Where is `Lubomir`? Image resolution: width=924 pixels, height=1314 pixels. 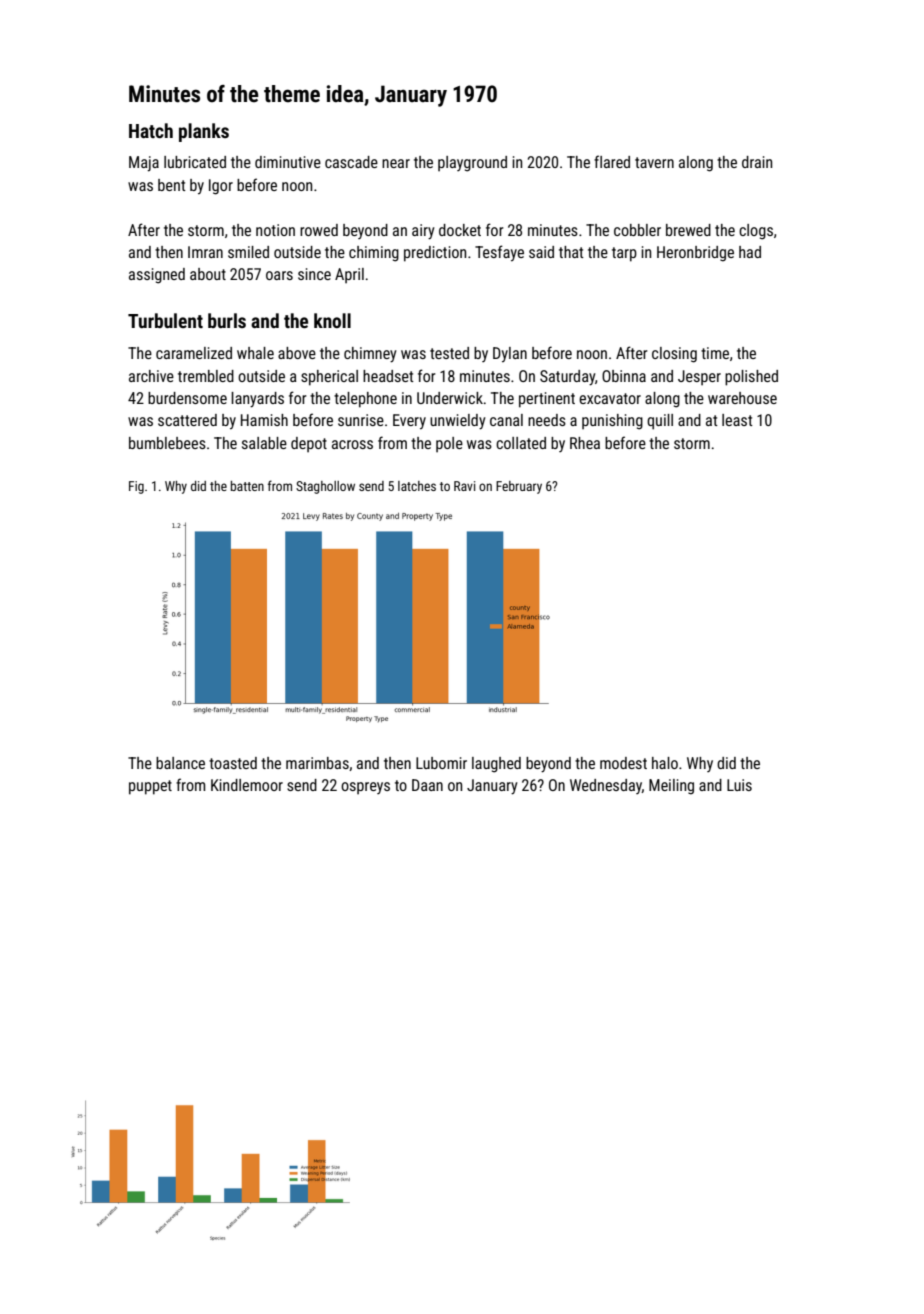
Lubomir is located at coordinates (441, 763).
